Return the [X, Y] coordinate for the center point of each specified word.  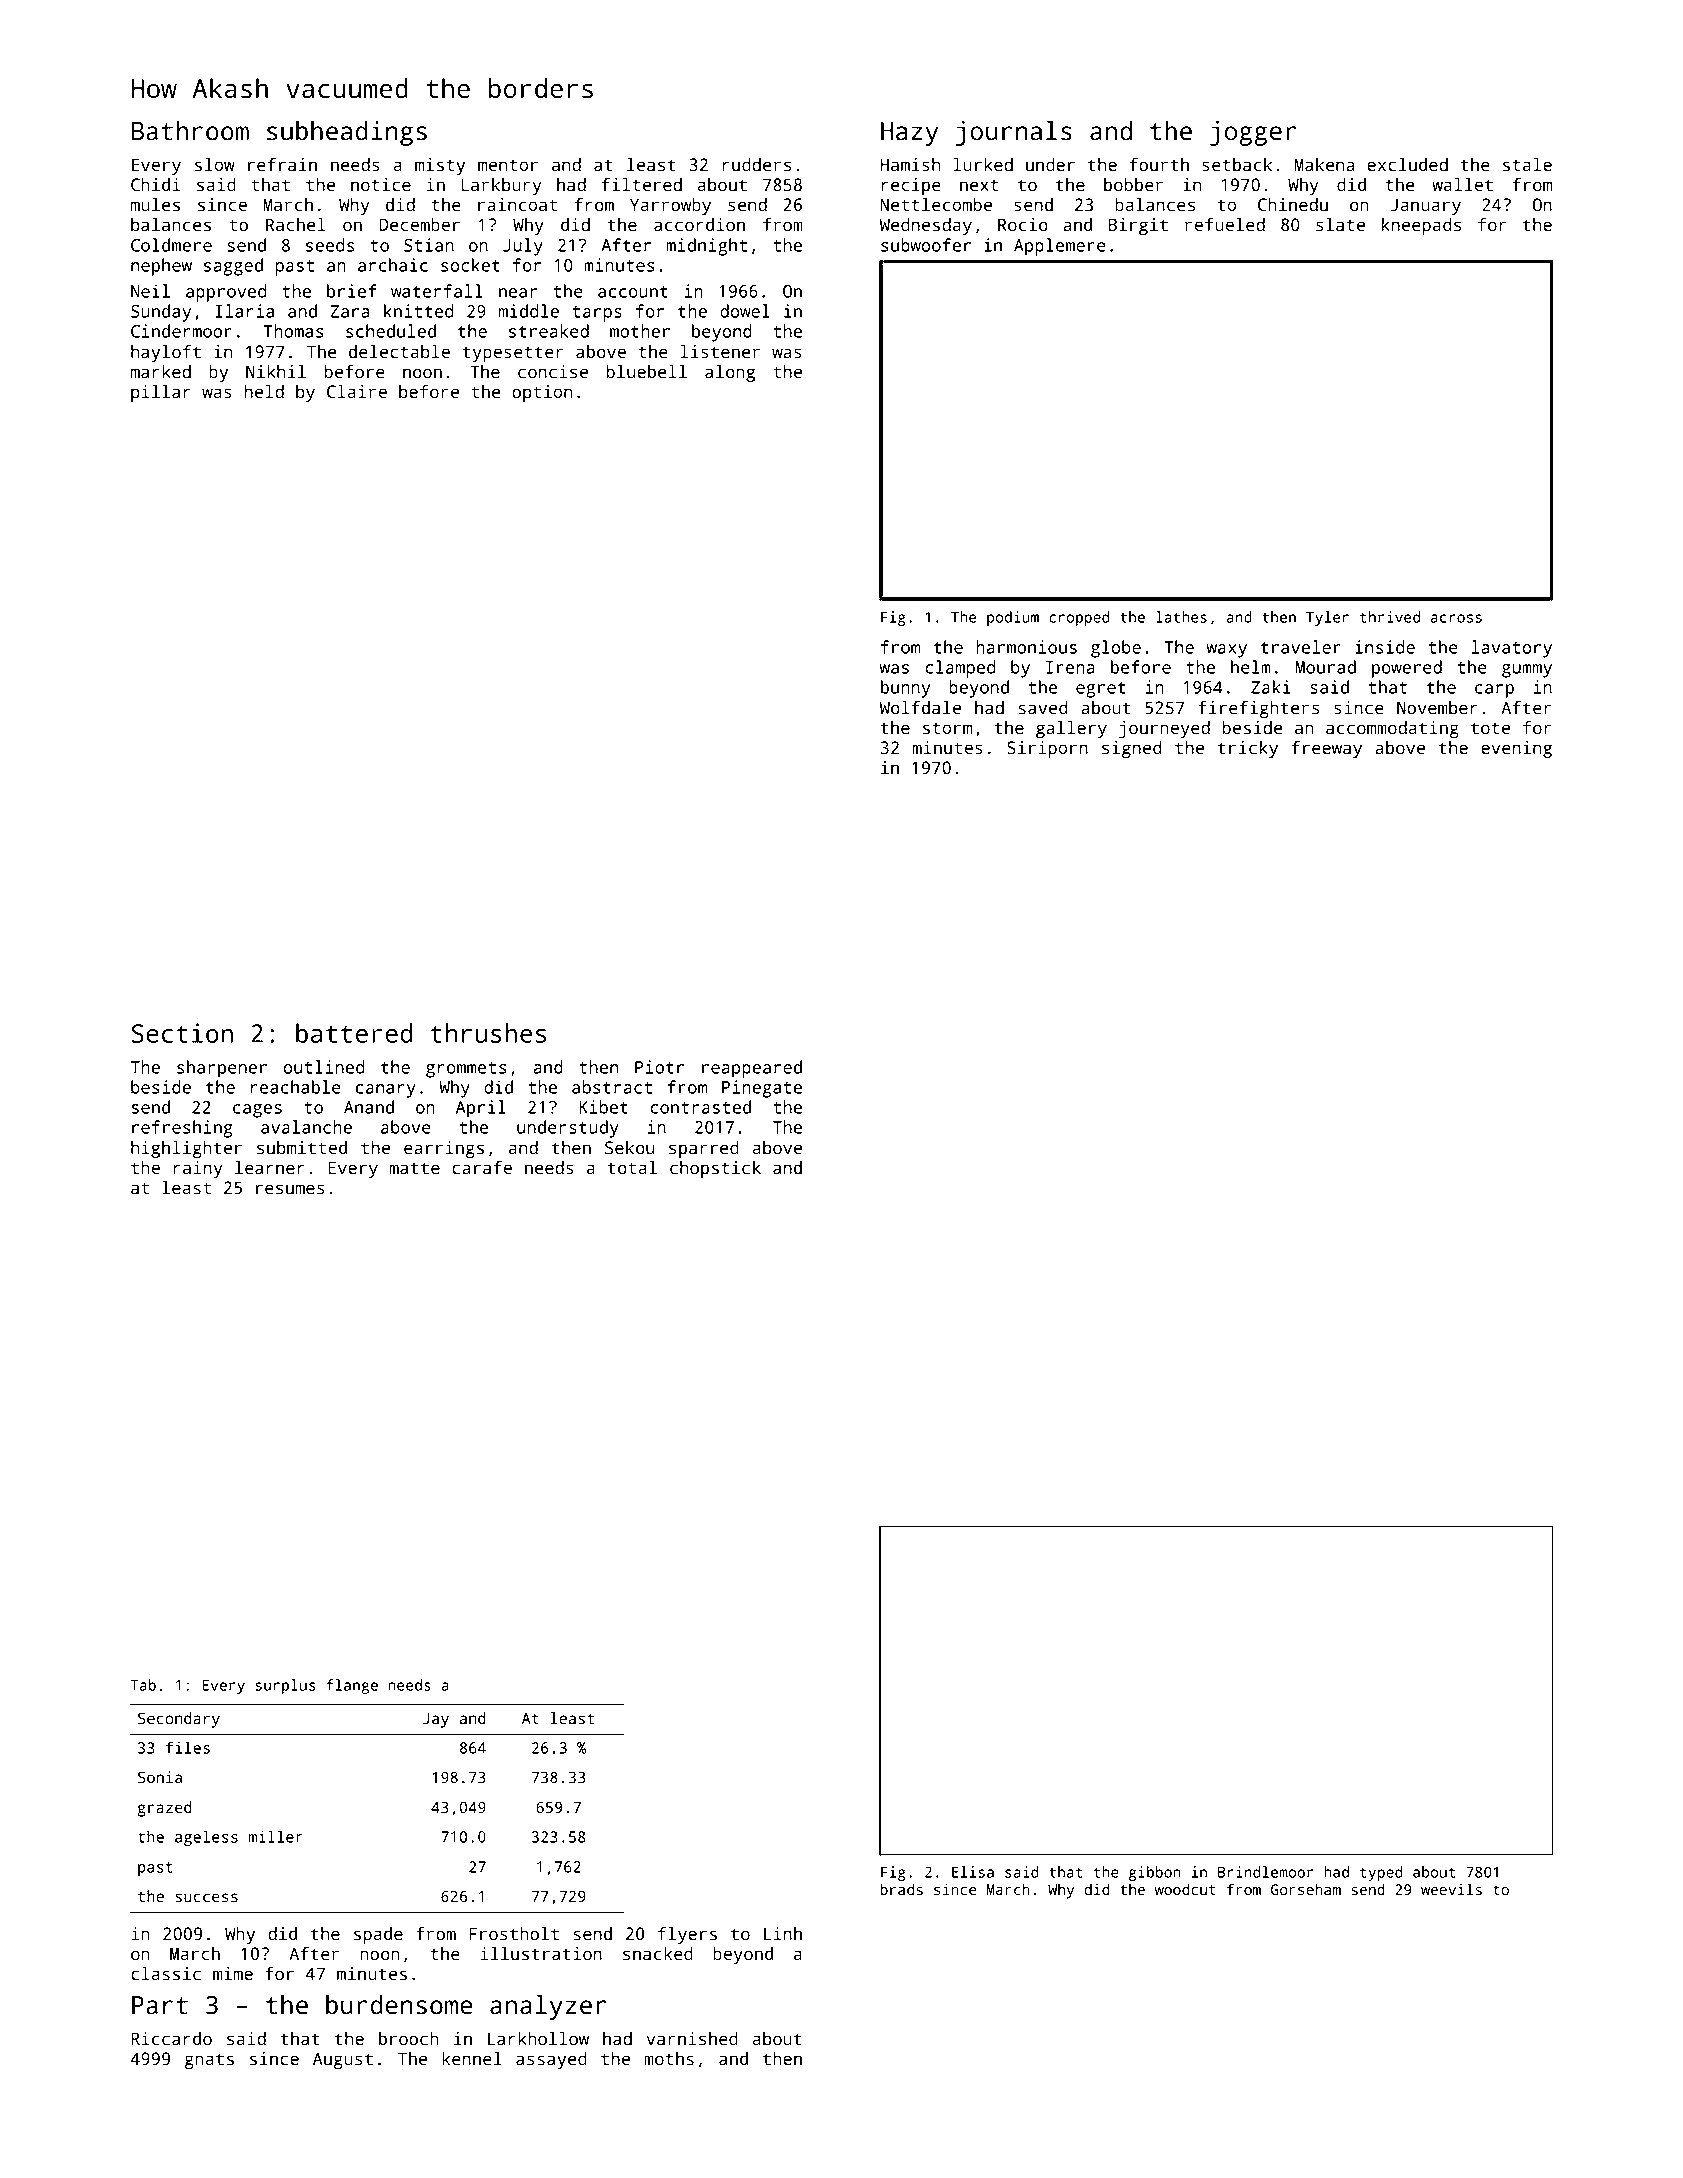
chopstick [715, 1169]
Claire [357, 392]
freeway [1327, 749]
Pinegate [762, 1089]
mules [155, 205]
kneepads [1421, 226]
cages [257, 1111]
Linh [783, 1933]
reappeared [752, 1069]
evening [1516, 749]
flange [352, 1686]
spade [378, 1935]
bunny [905, 689]
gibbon [1155, 1873]
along [730, 373]
